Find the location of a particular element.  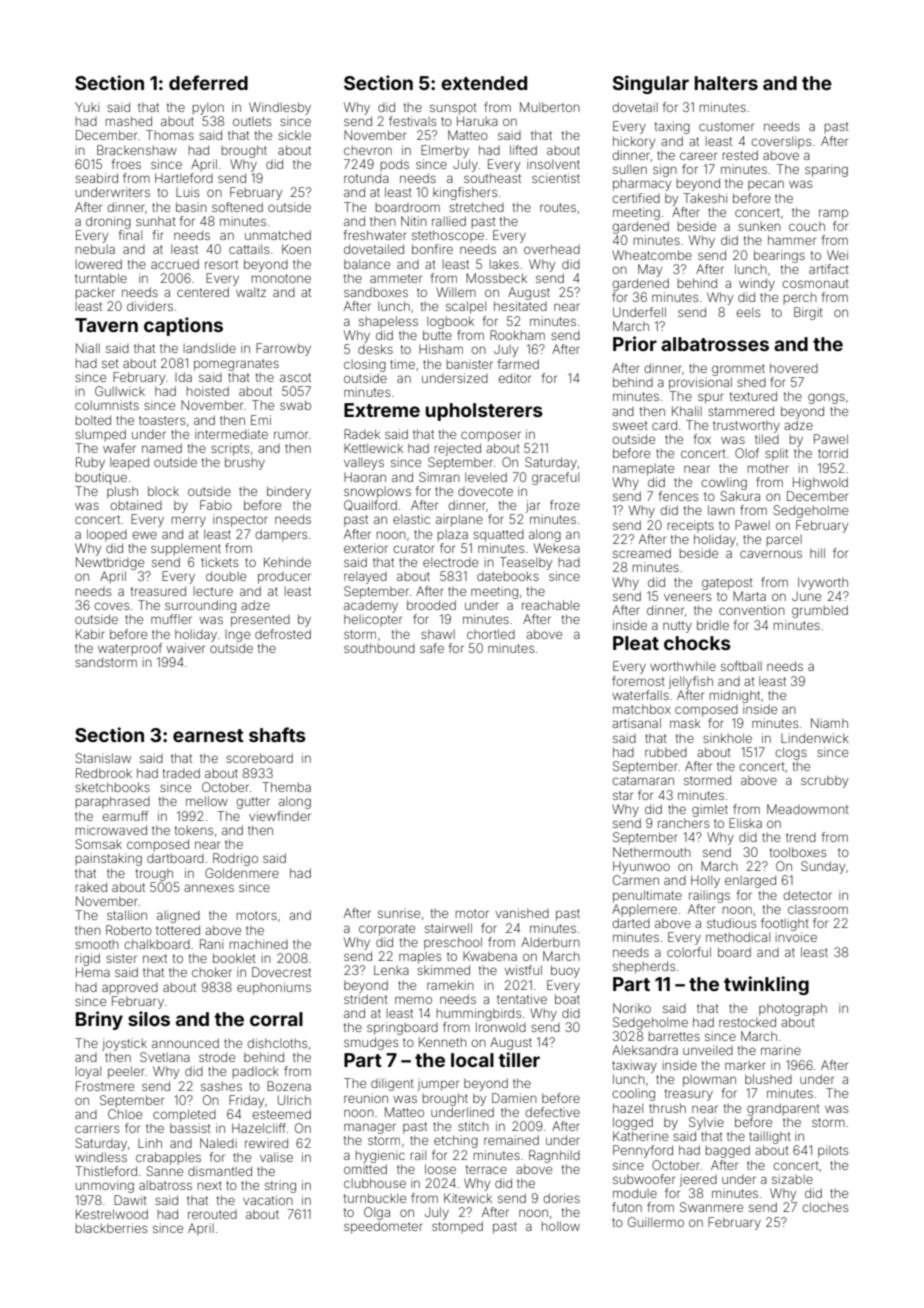

rerouted is located at coordinates (212, 1214).
